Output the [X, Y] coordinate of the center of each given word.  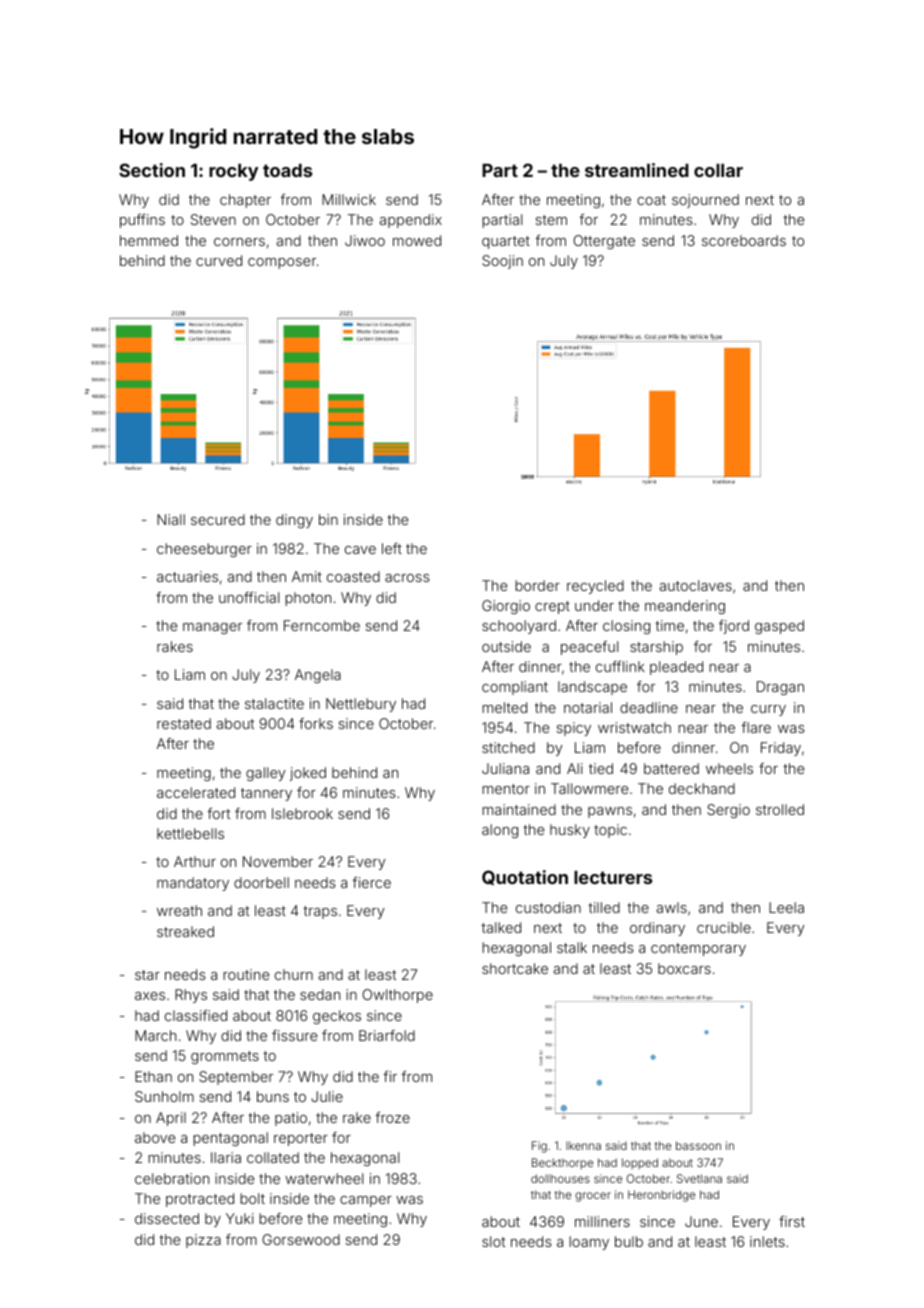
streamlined [637, 170]
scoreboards [744, 240]
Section [152, 170]
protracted [200, 1200]
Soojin [502, 262]
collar [718, 170]
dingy [294, 521]
